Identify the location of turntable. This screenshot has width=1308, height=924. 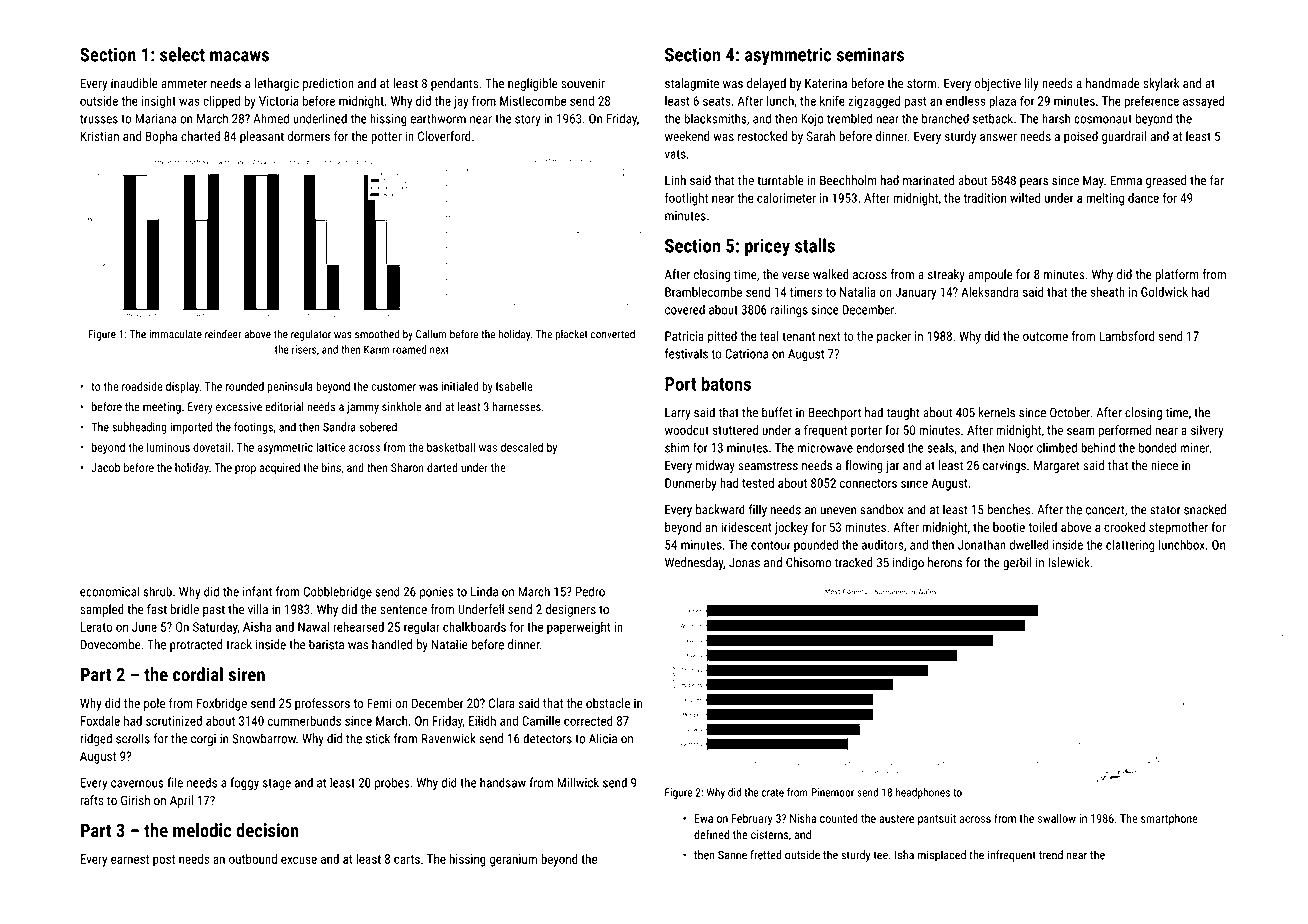
(780, 180).
